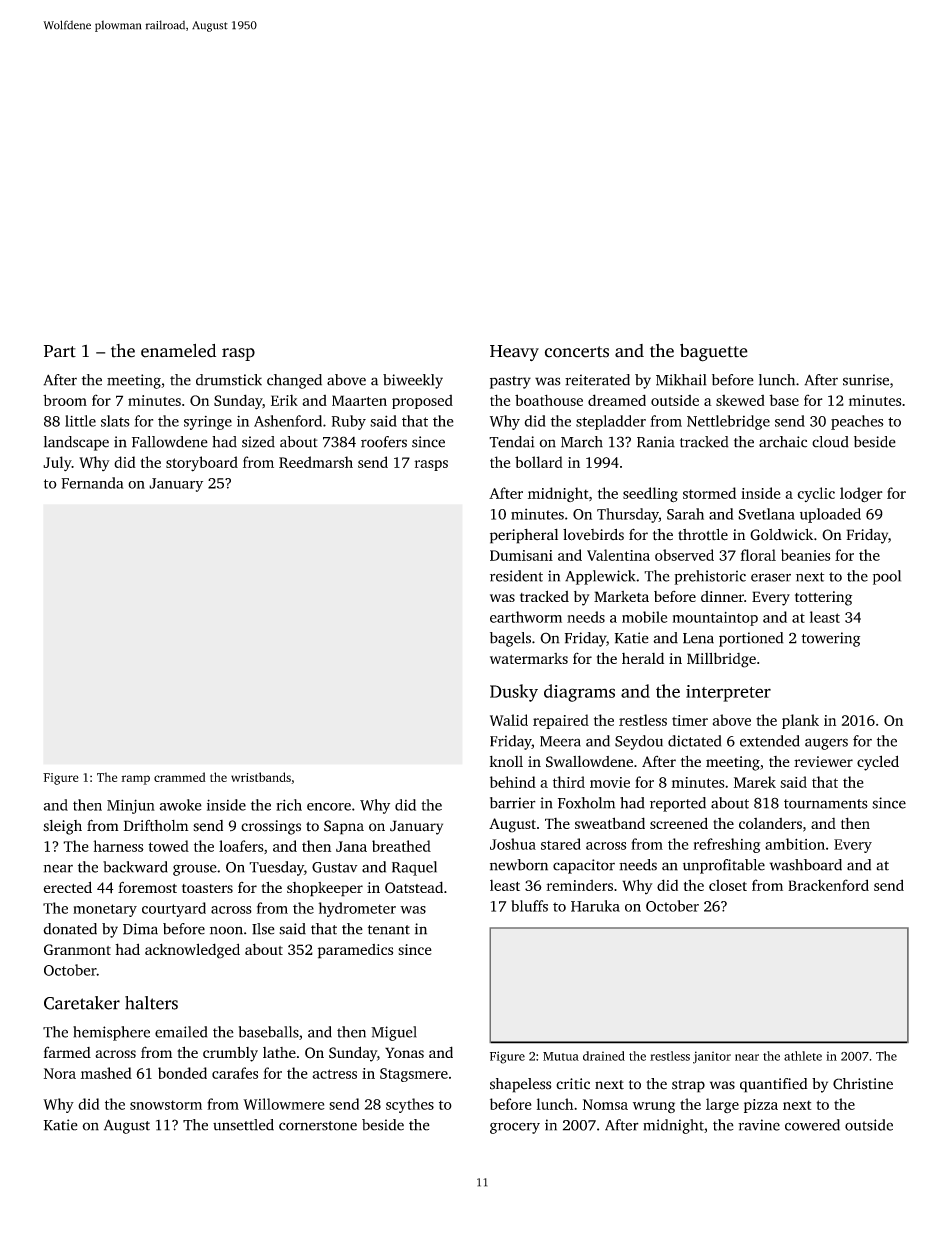  What do you see at coordinates (279, 1052) in the document?
I see `lathe` at bounding box center [279, 1052].
